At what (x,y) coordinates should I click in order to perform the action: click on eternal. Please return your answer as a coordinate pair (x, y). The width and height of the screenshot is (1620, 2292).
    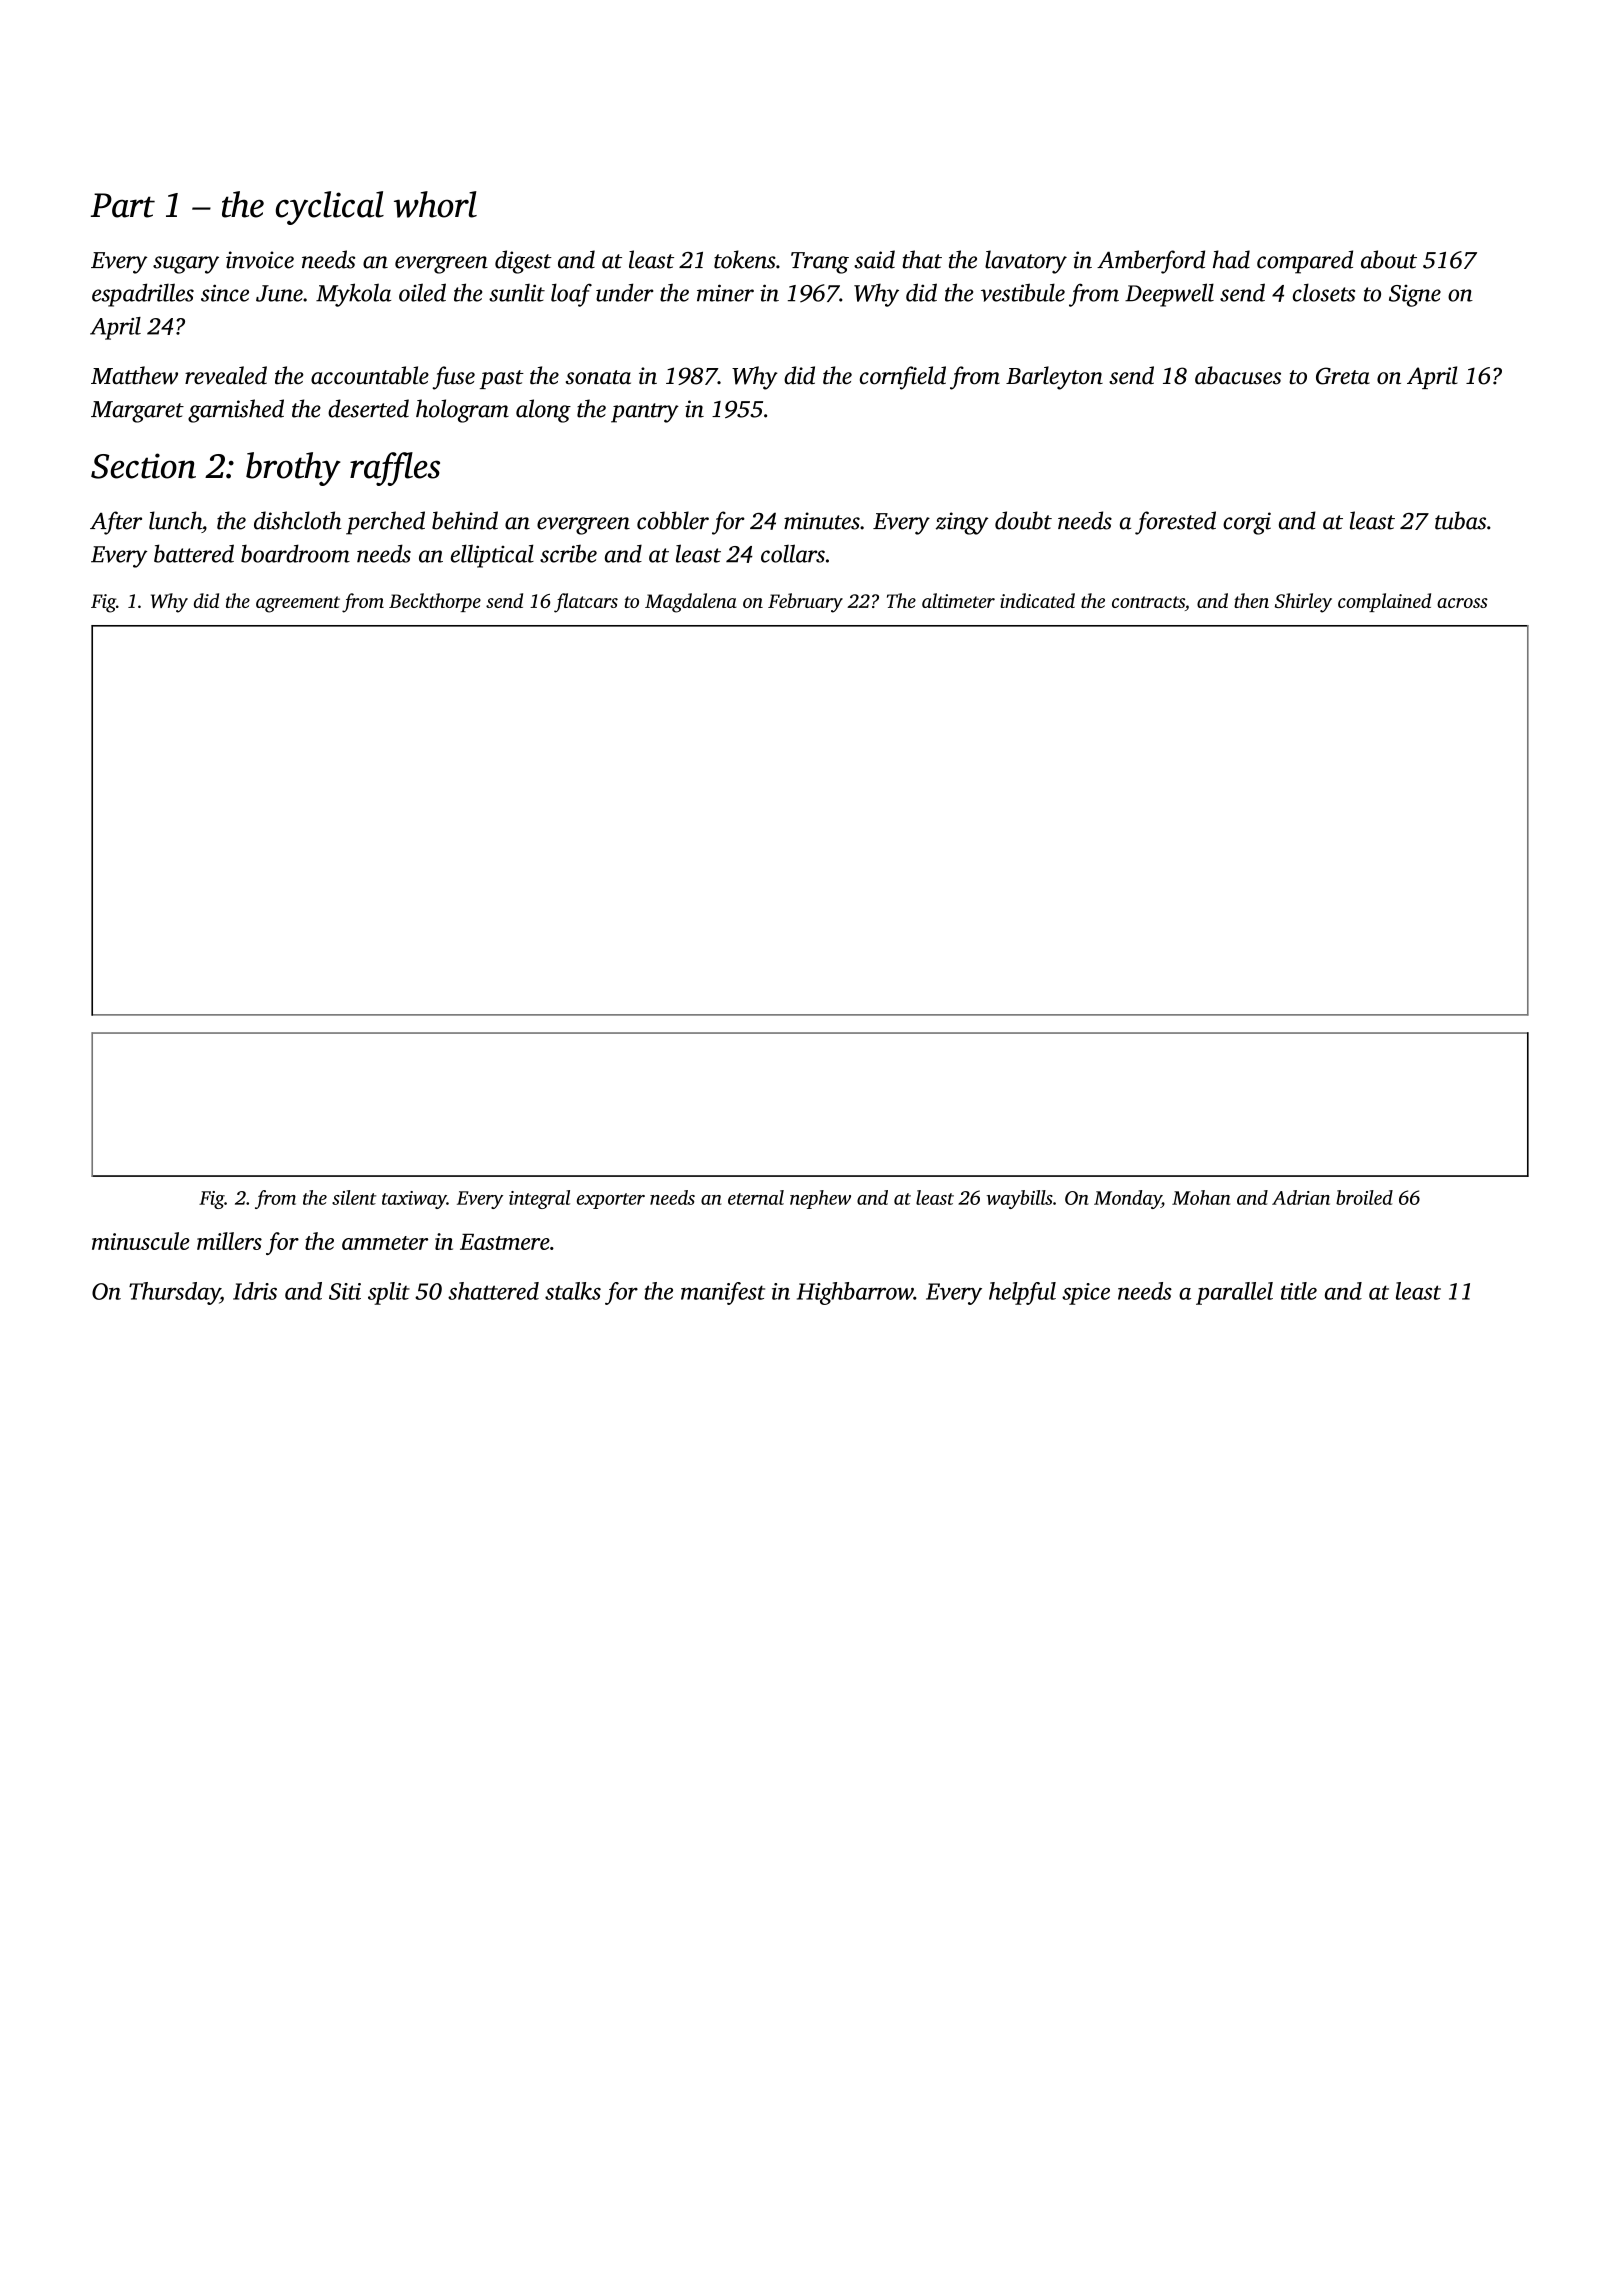
    Looking at the image, I should click on (756, 1197).
